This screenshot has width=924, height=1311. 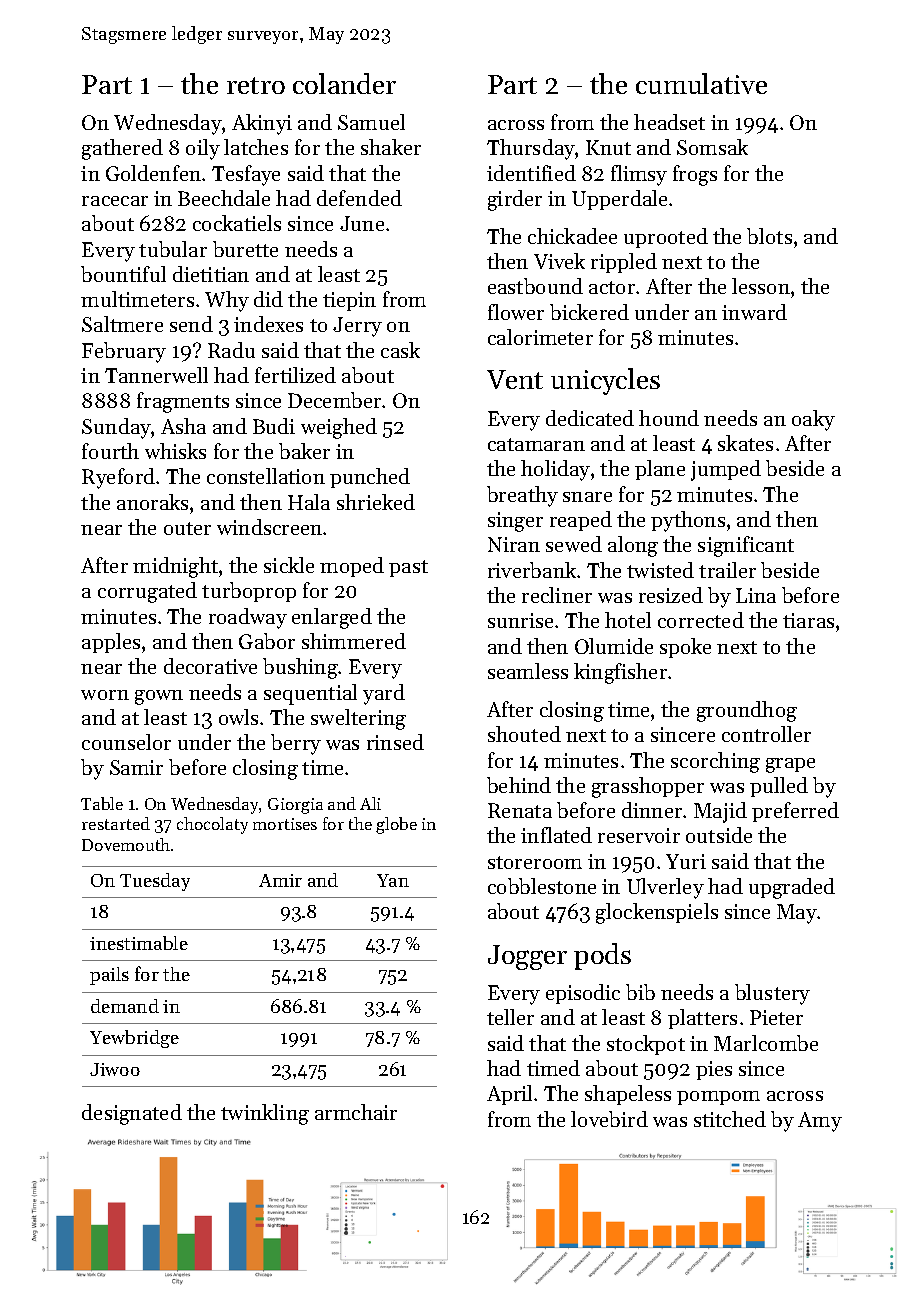 What do you see at coordinates (701, 83) in the screenshot?
I see `cumulative` at bounding box center [701, 83].
